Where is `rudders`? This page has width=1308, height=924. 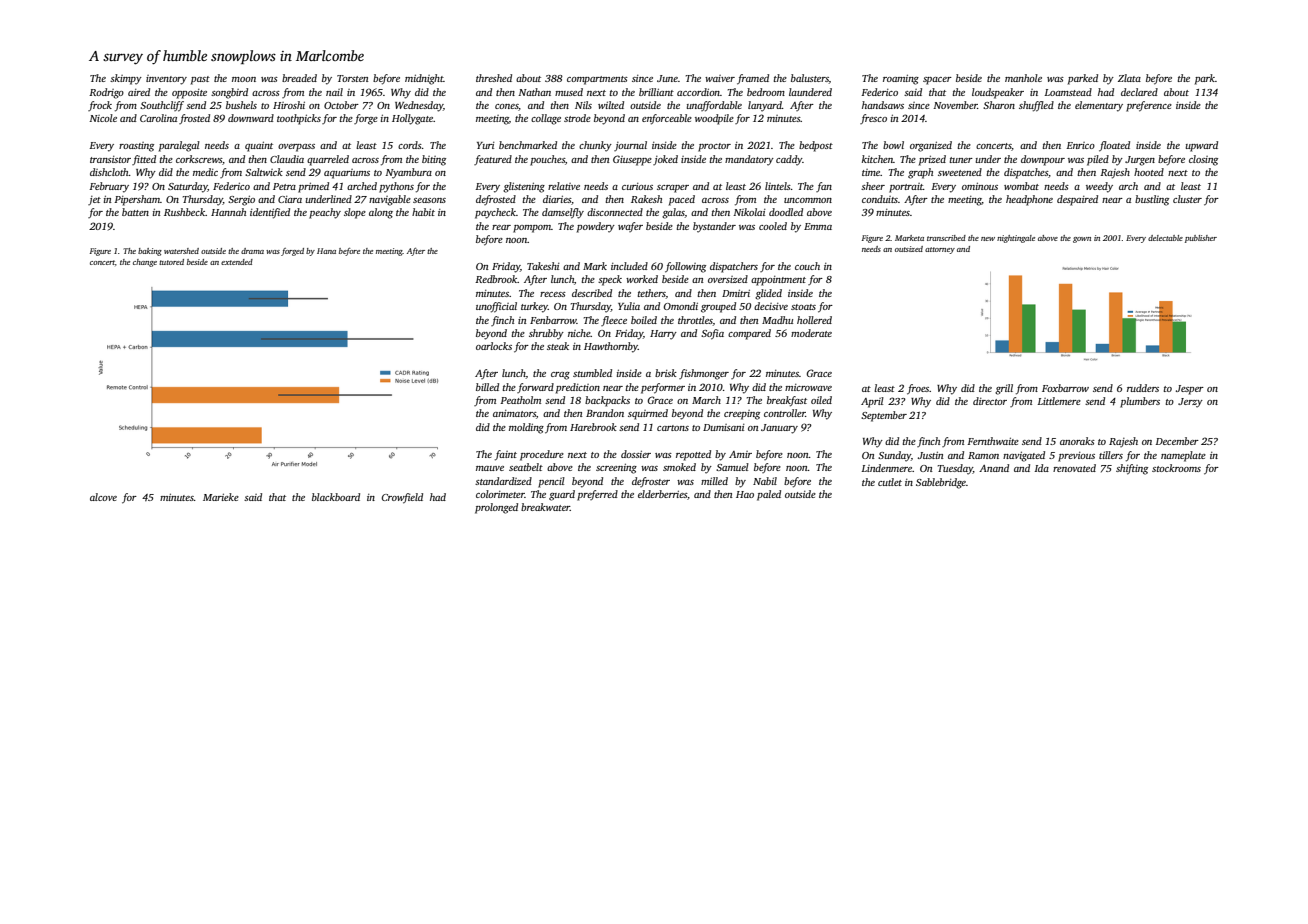
rudders is located at coordinates (1143, 388).
